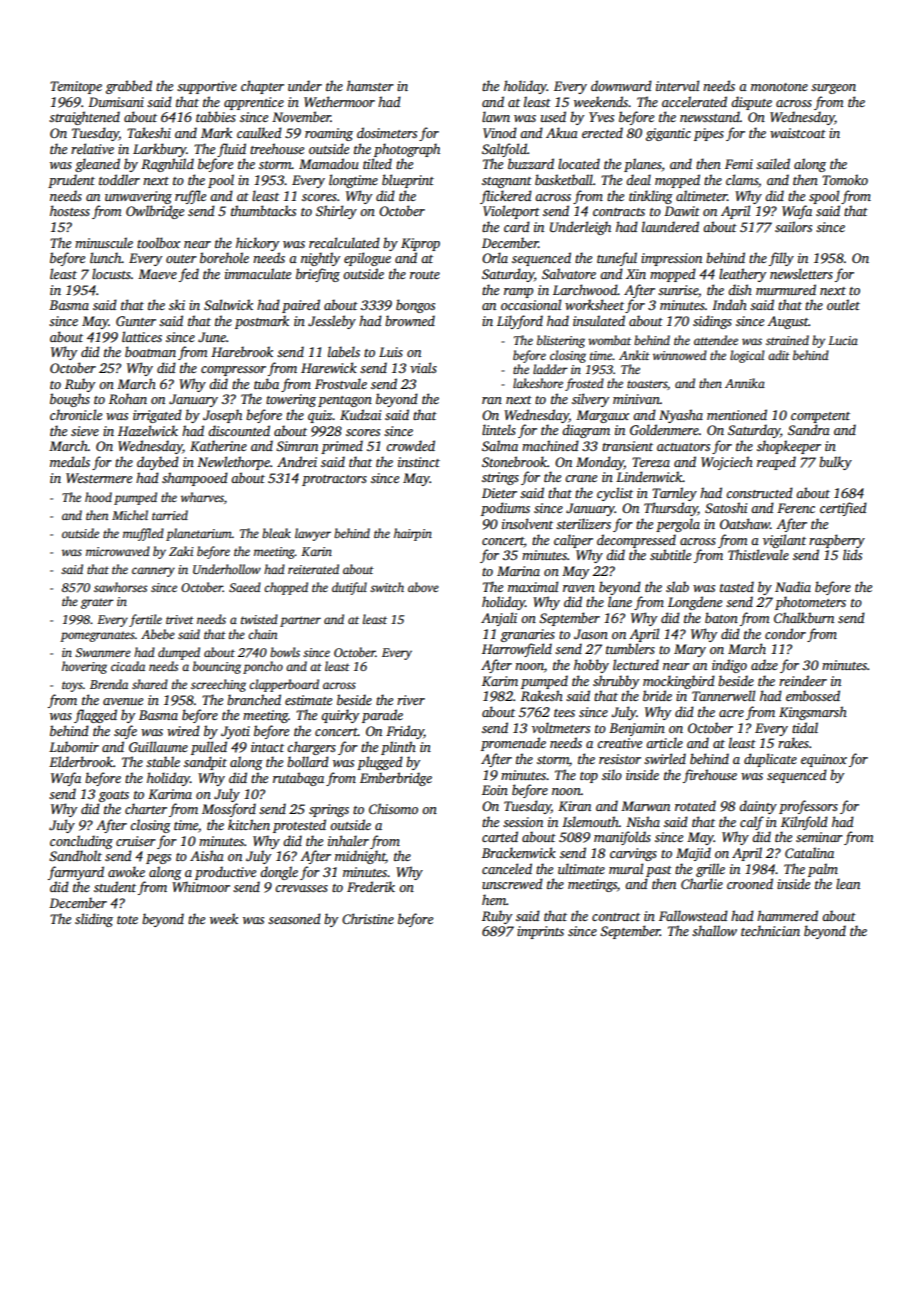  I want to click on wired, so click(183, 730).
